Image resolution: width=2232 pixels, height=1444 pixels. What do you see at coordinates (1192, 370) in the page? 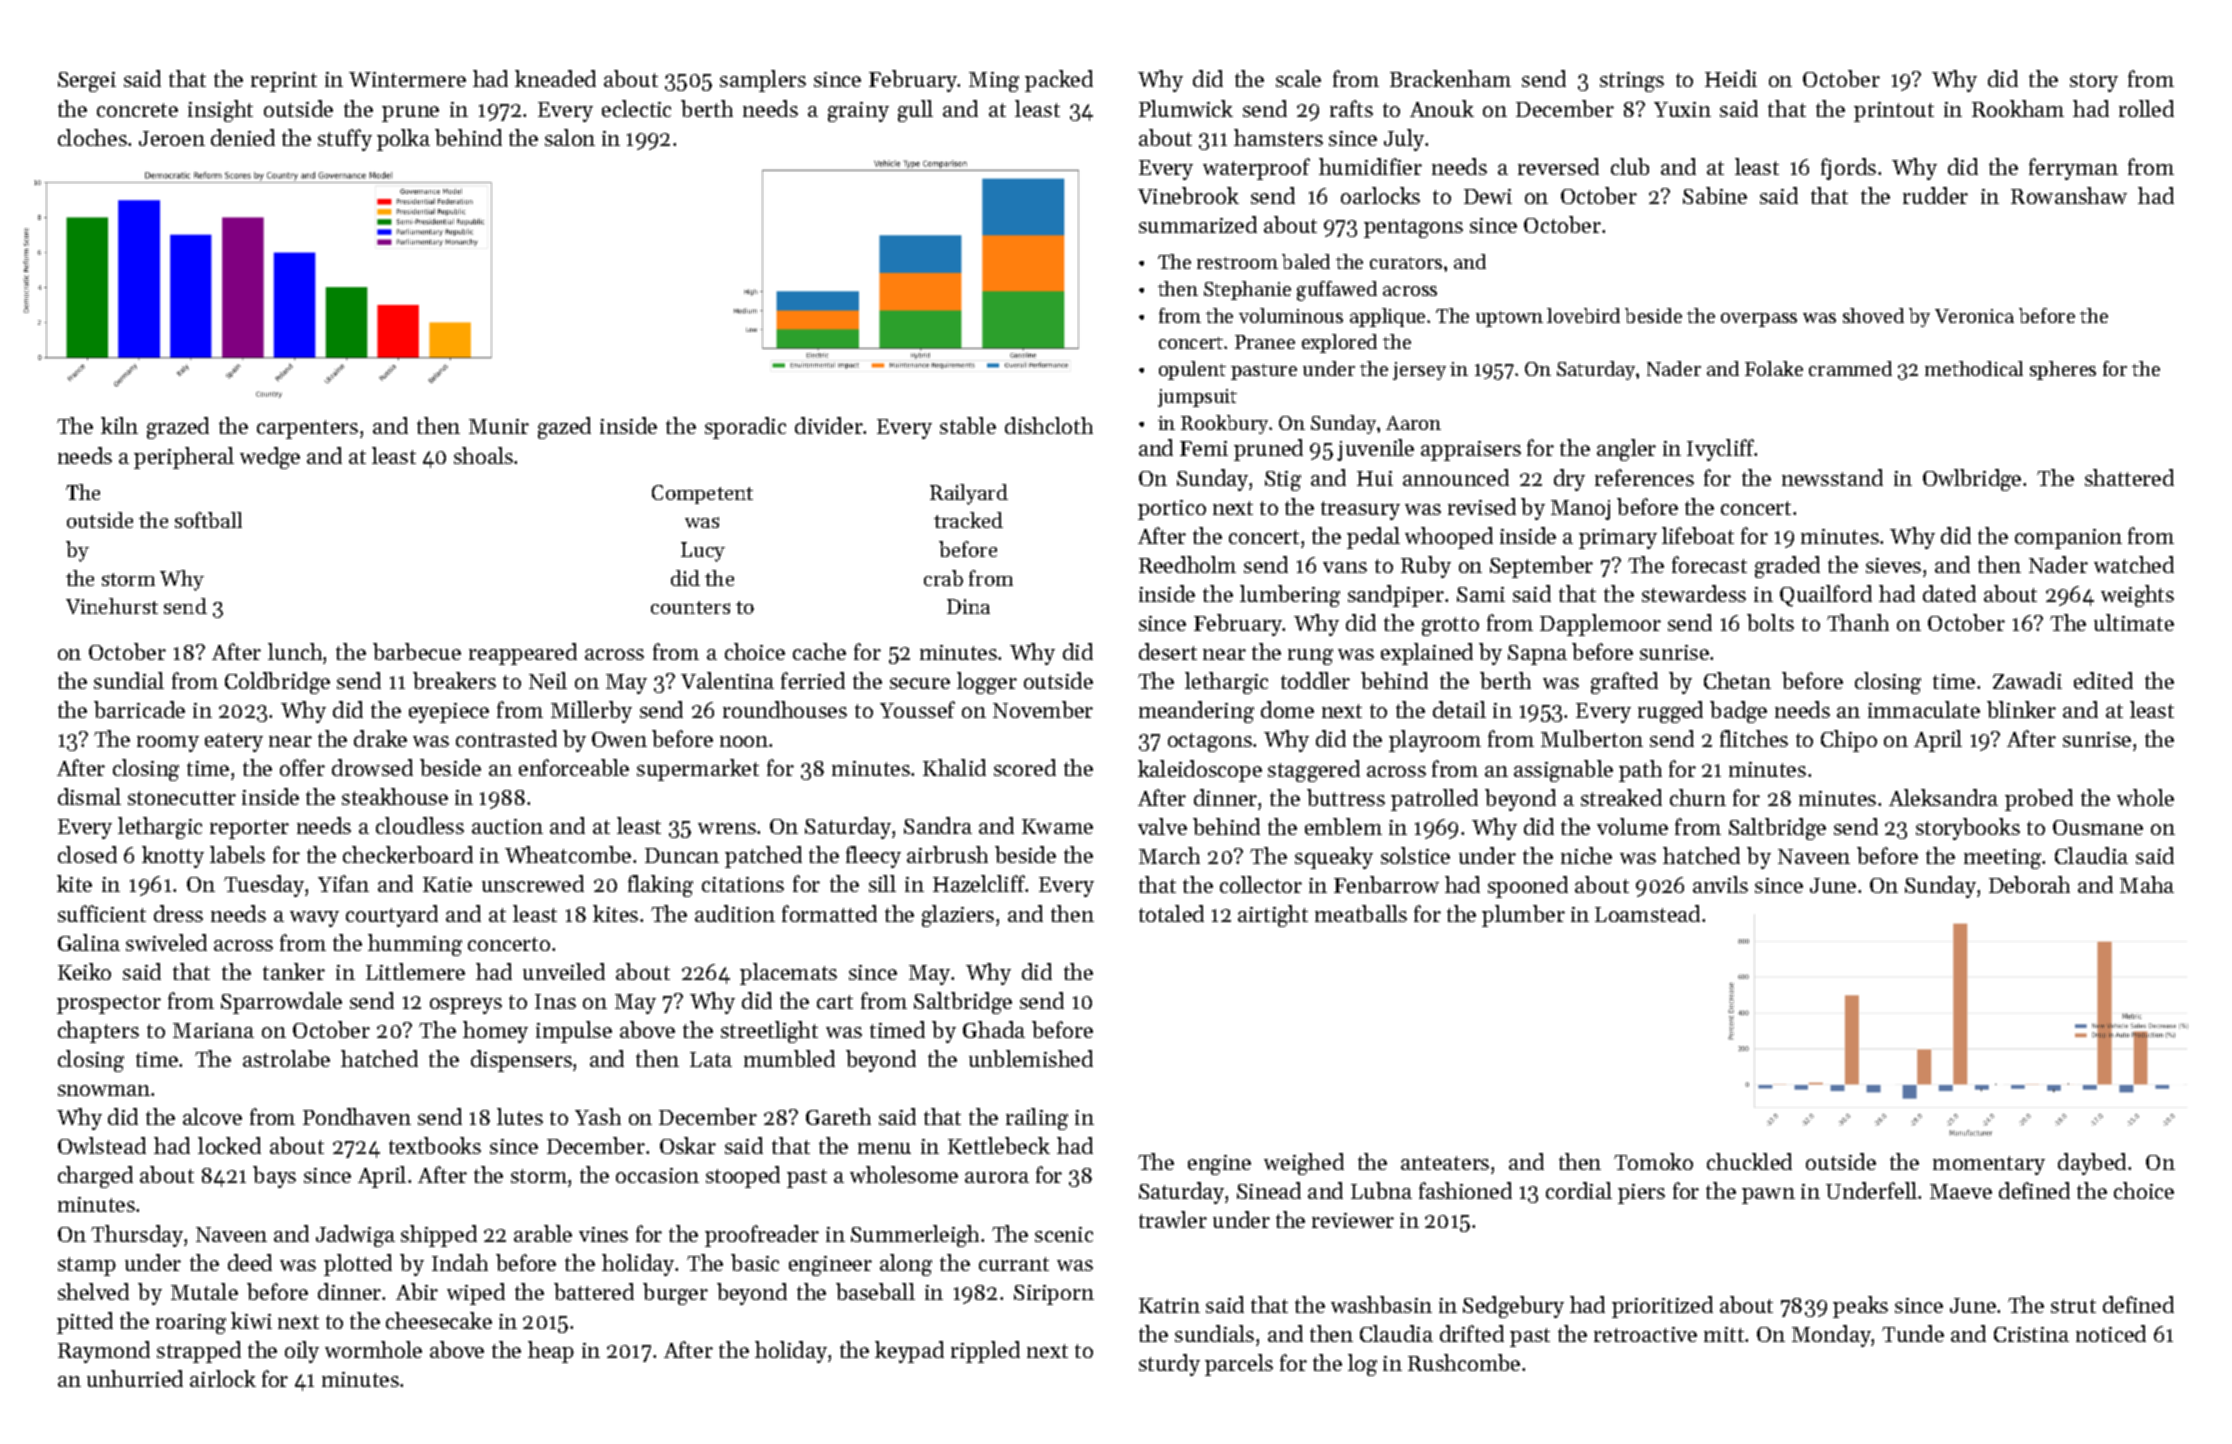
I see `opulent` at bounding box center [1192, 370].
